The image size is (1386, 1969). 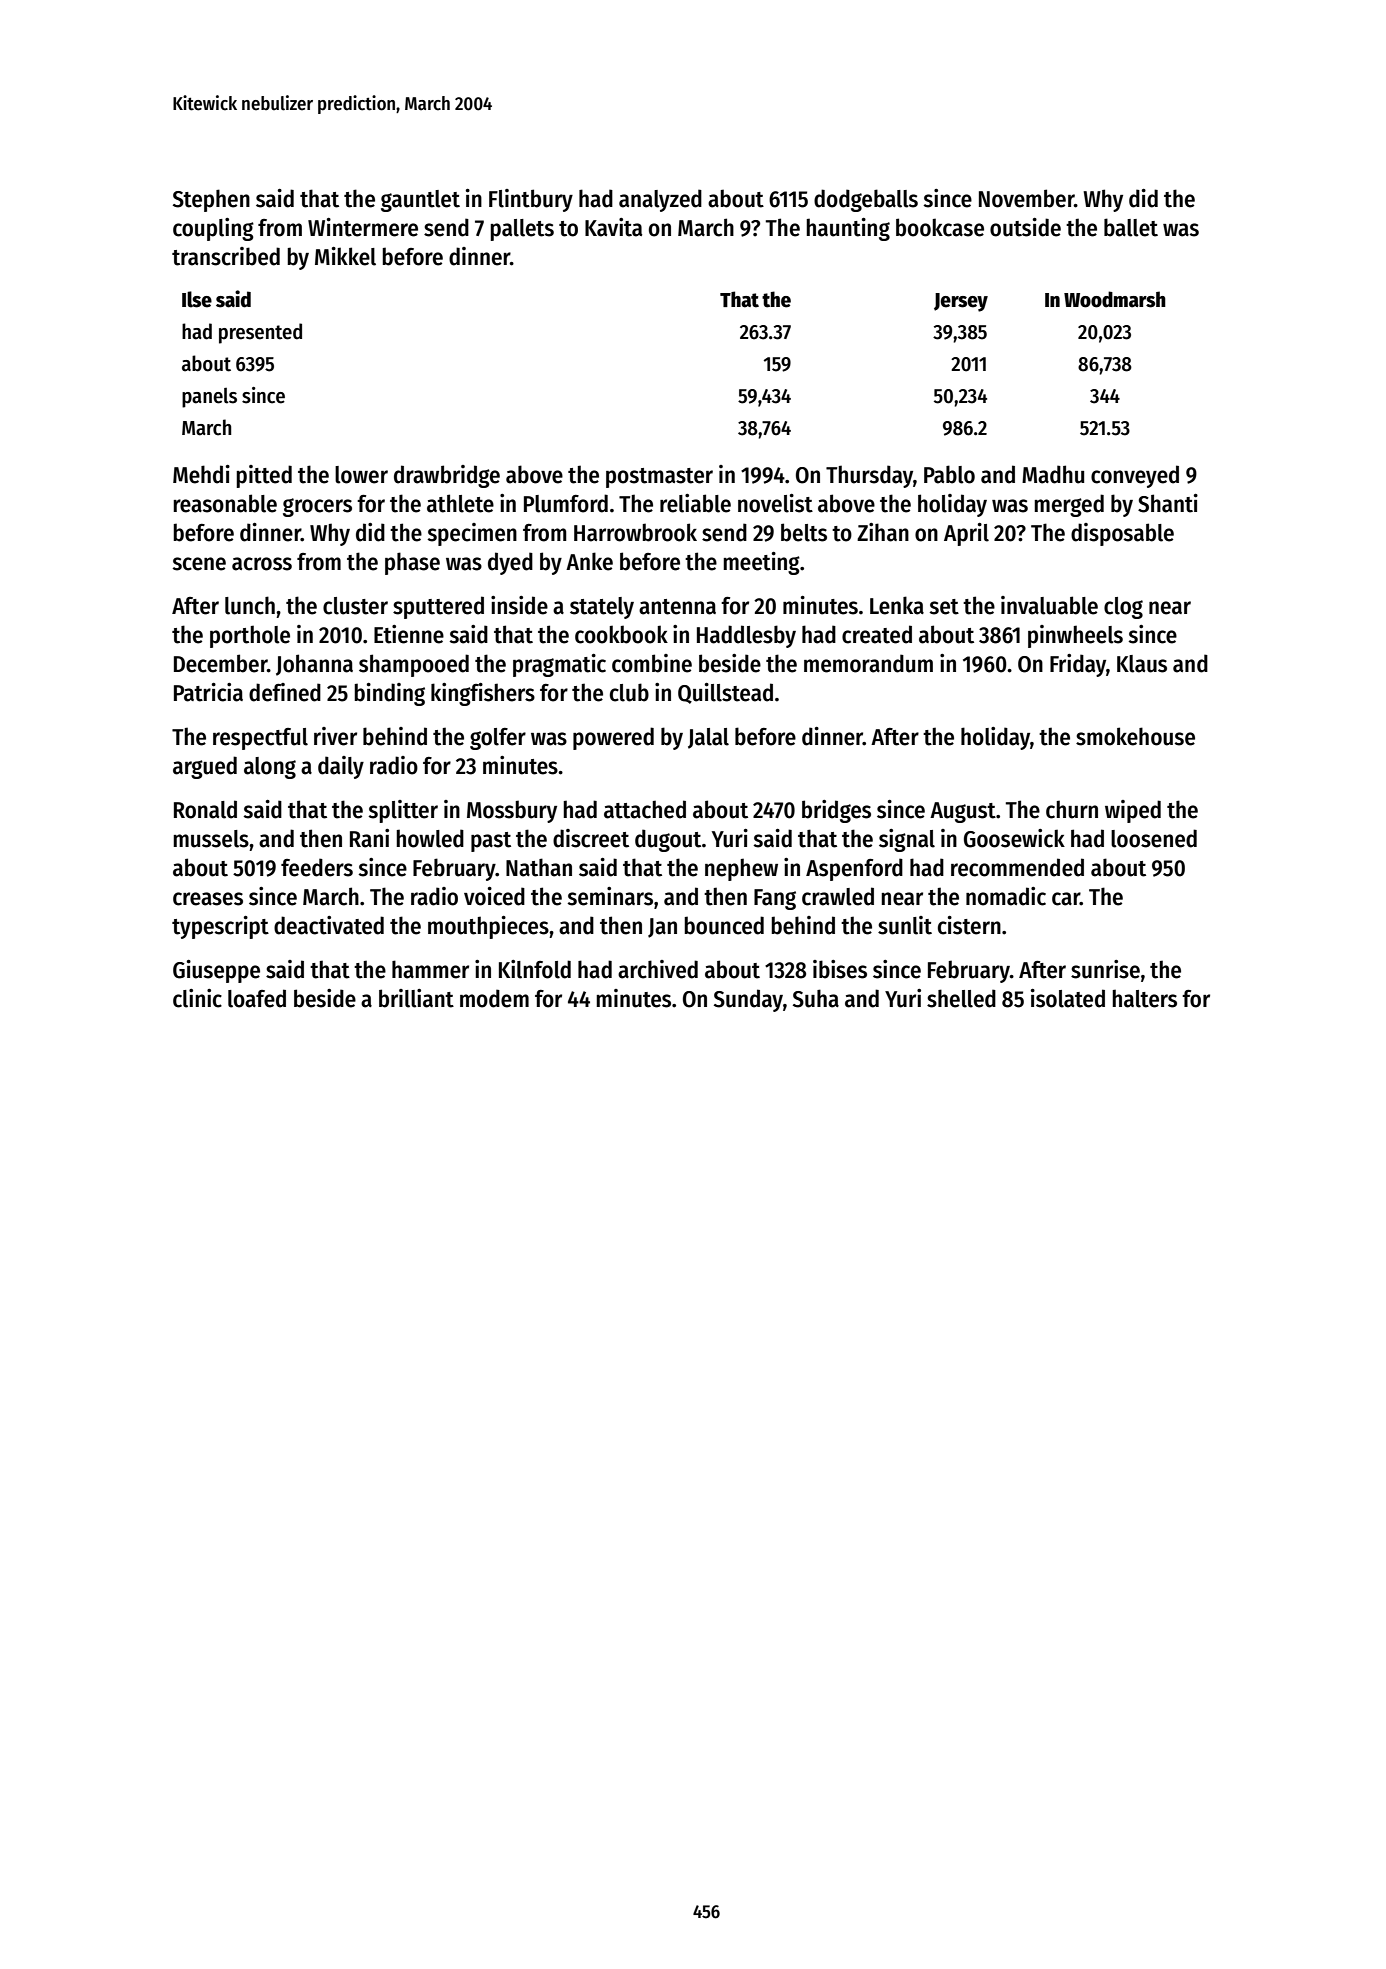 I want to click on modem, so click(x=494, y=998).
